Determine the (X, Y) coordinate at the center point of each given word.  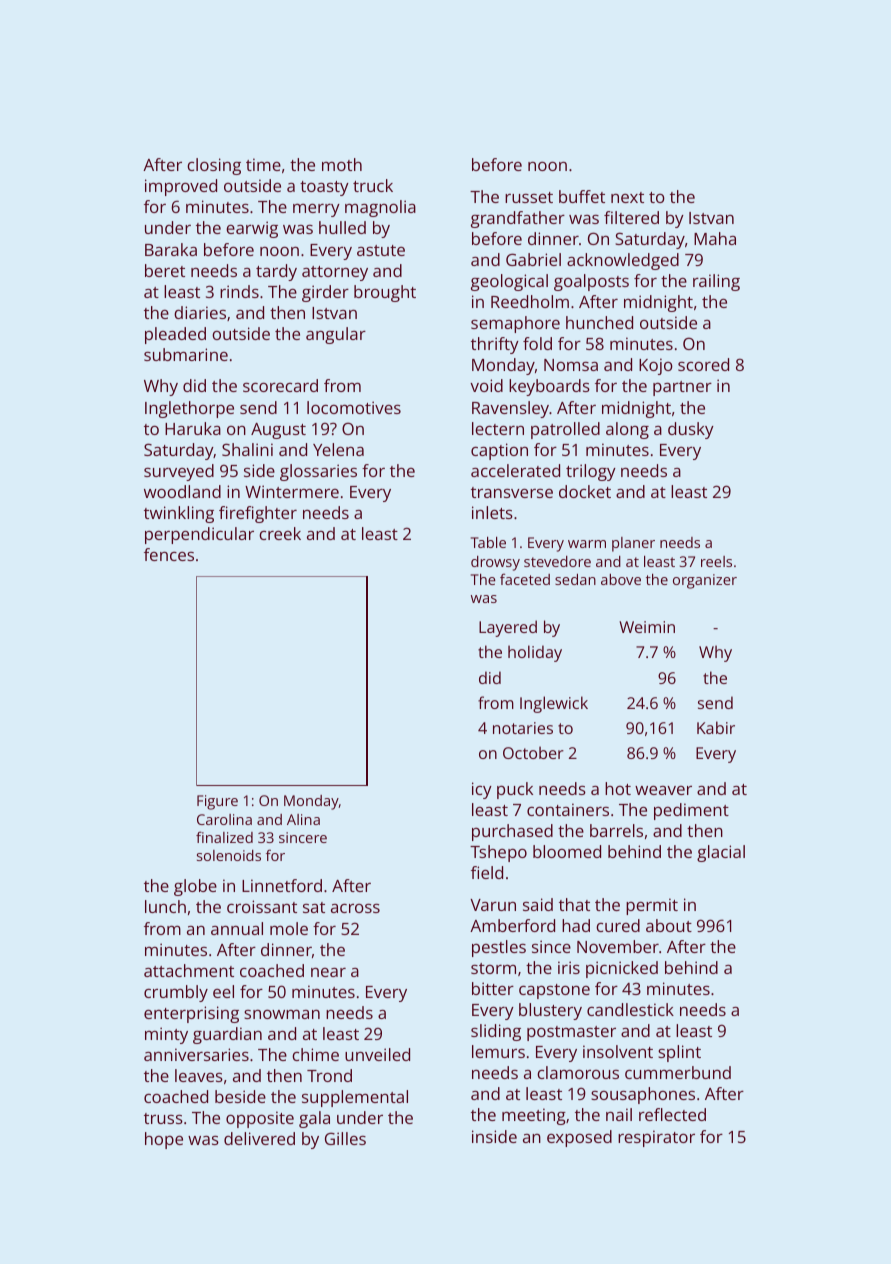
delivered (259, 1138)
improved (181, 187)
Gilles (345, 1138)
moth (342, 164)
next (627, 197)
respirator (656, 1138)
